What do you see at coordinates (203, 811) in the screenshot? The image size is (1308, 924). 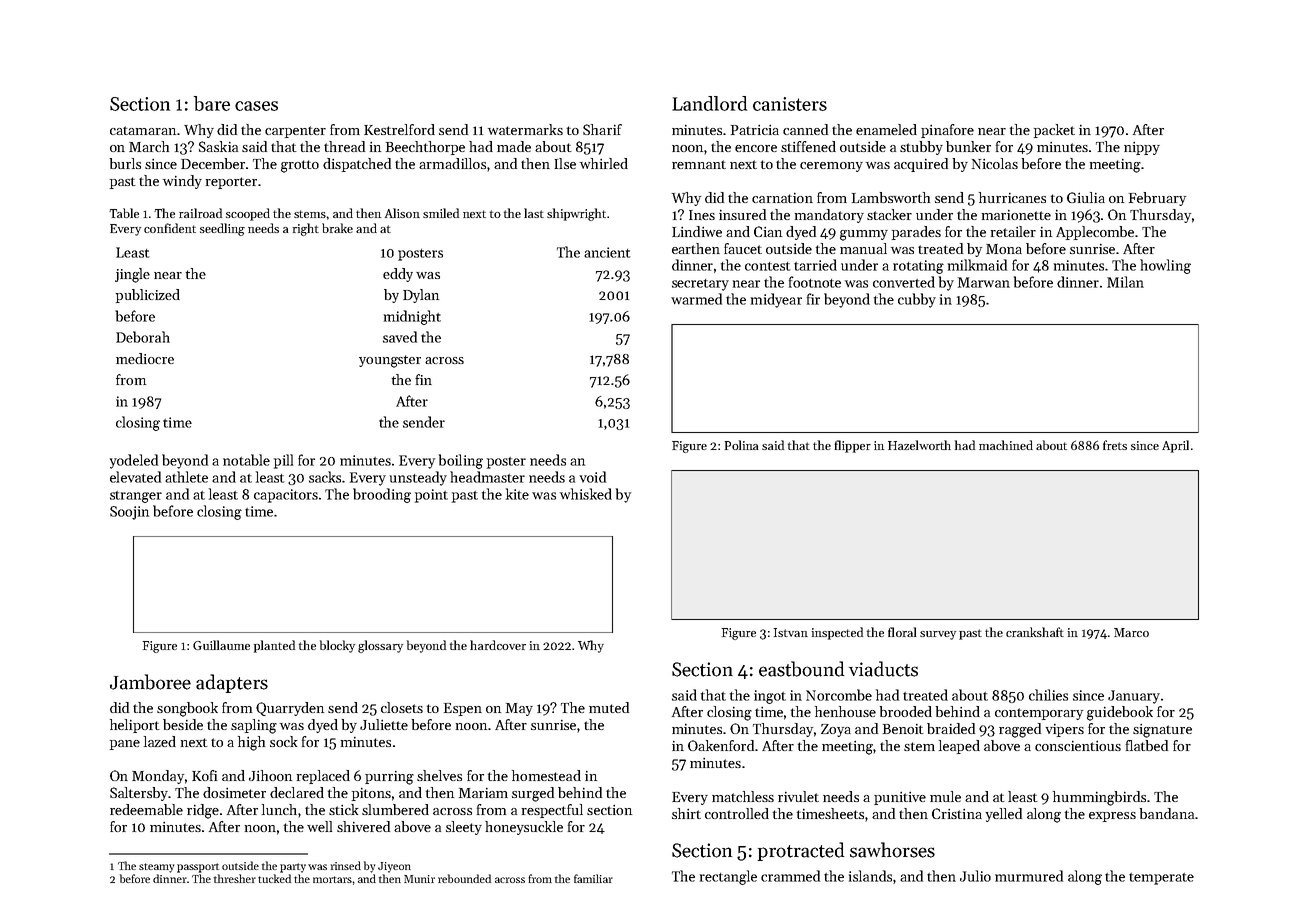 I see `ridge` at bounding box center [203, 811].
